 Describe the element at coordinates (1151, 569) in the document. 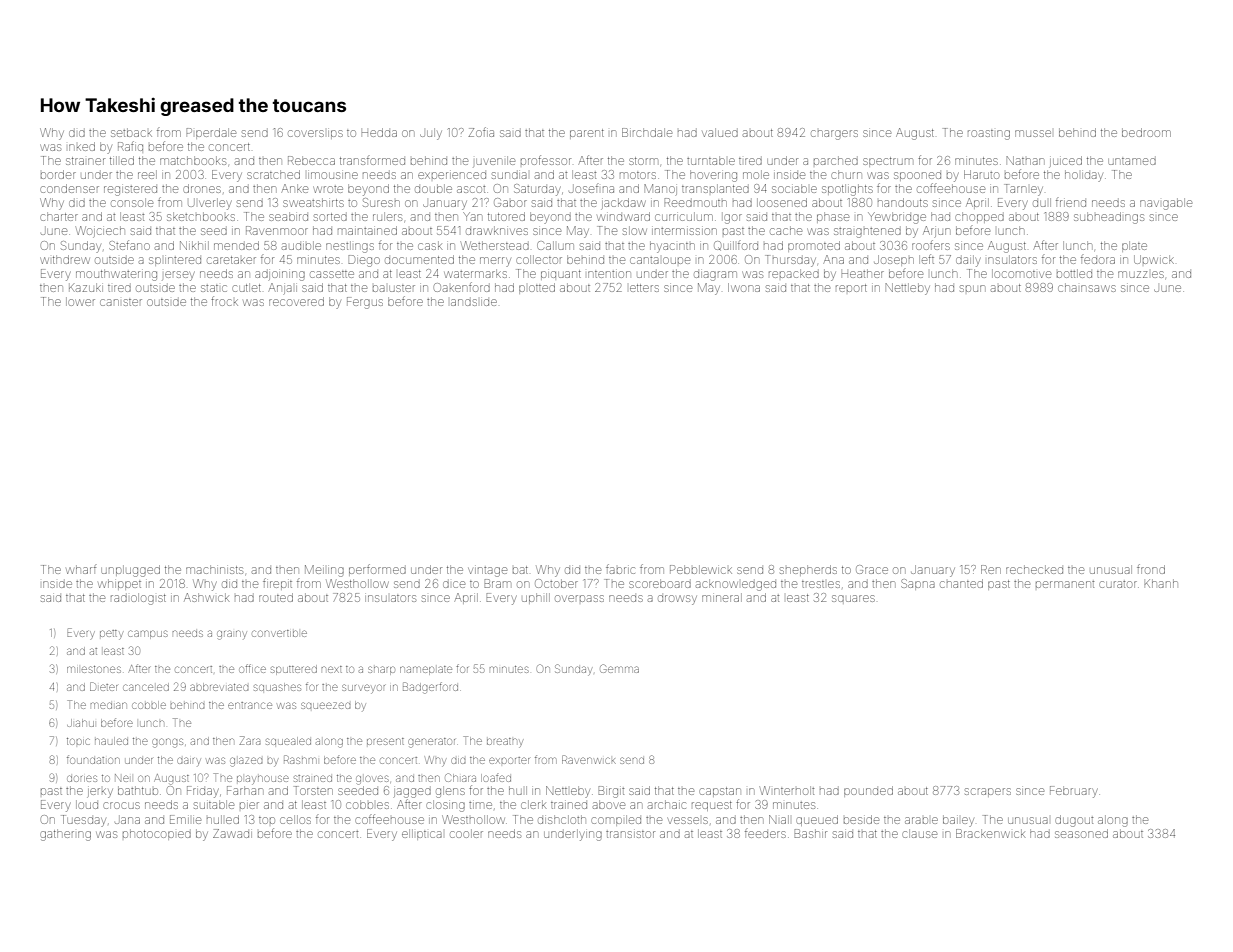

I see `frond` at that location.
